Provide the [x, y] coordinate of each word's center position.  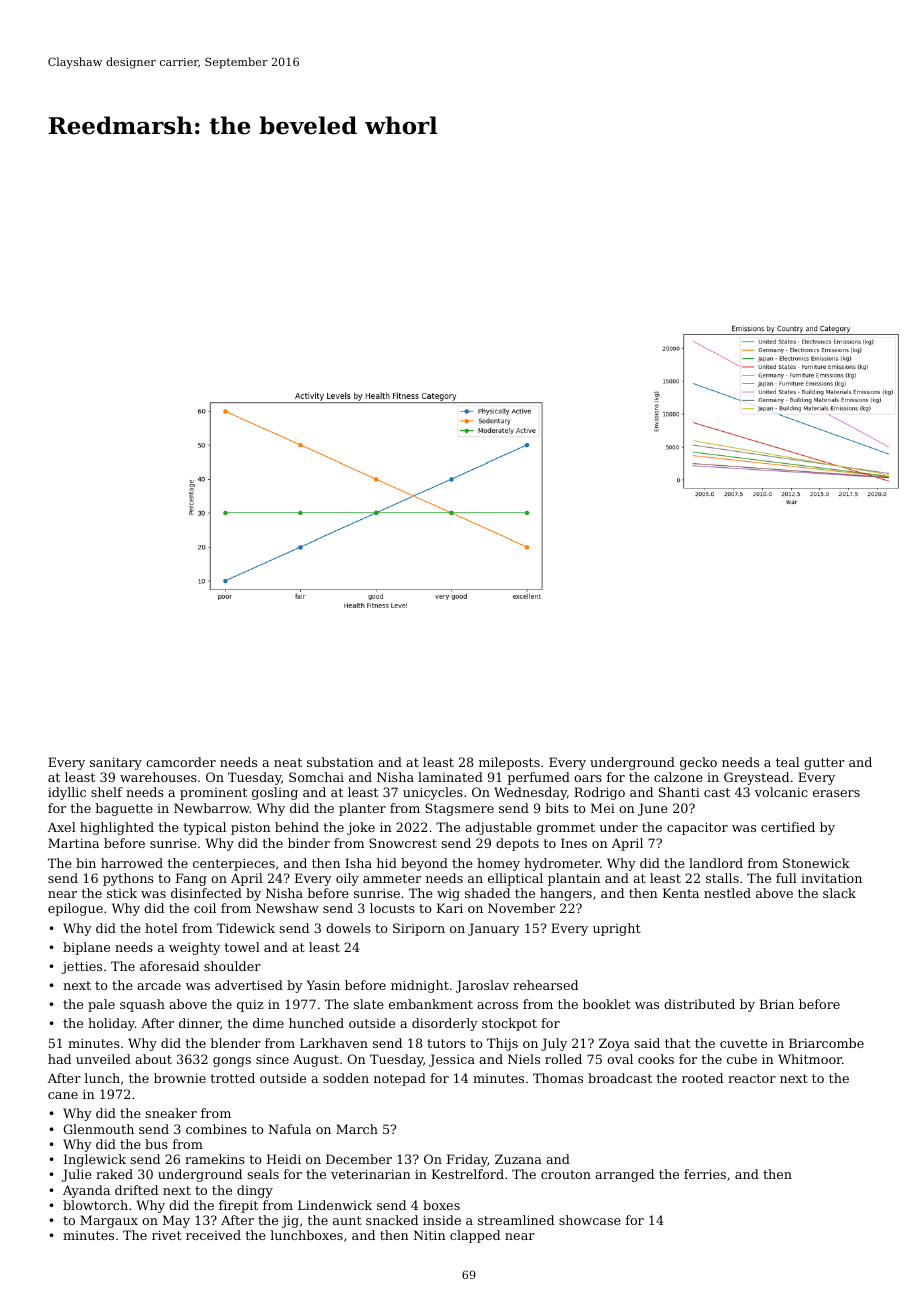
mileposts [509, 763]
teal [788, 762]
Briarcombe [826, 1043]
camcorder [181, 762]
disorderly [445, 1024]
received [213, 1235]
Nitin [430, 1235]
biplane [86, 948]
